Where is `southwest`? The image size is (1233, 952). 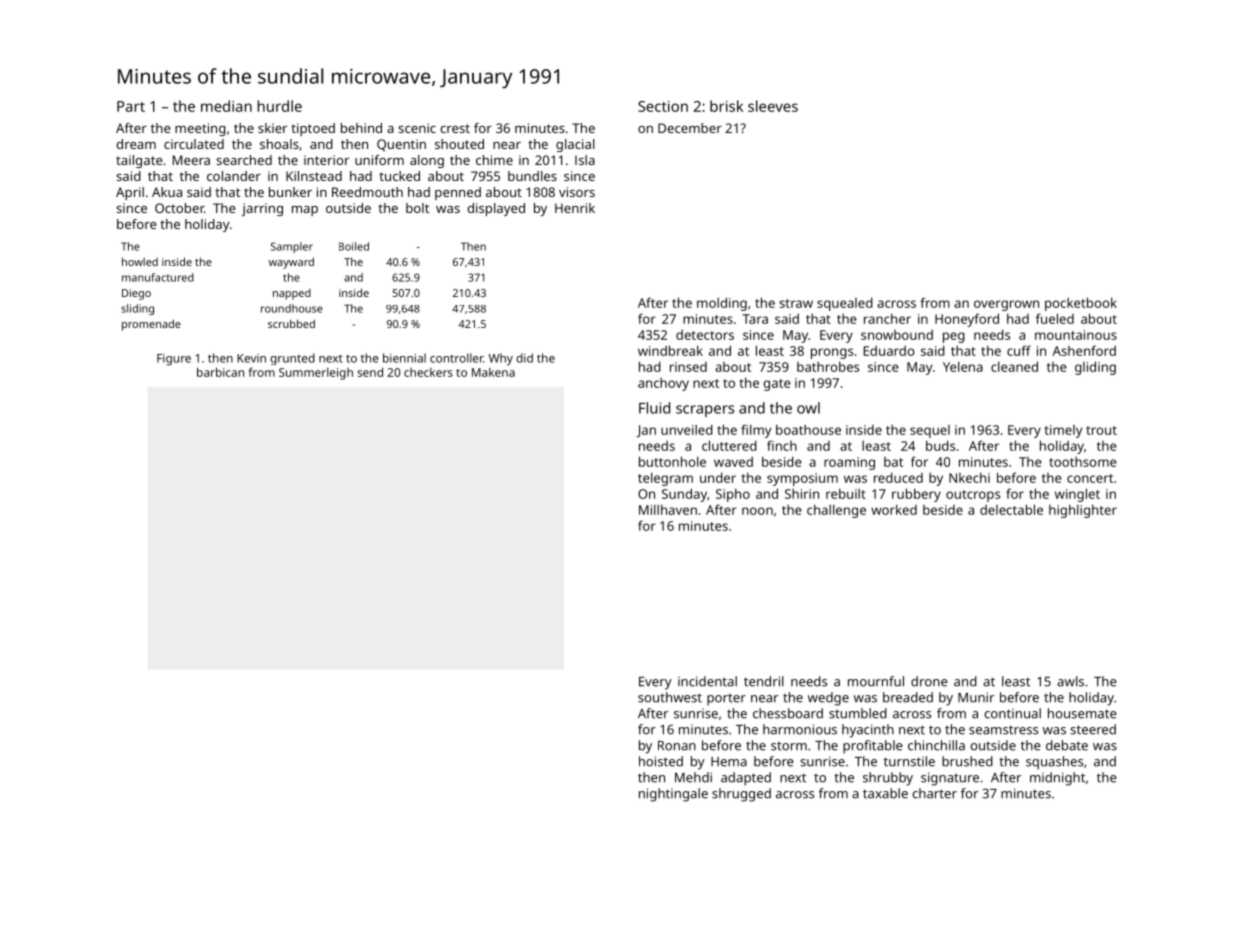 southwest is located at coordinates (670, 697).
